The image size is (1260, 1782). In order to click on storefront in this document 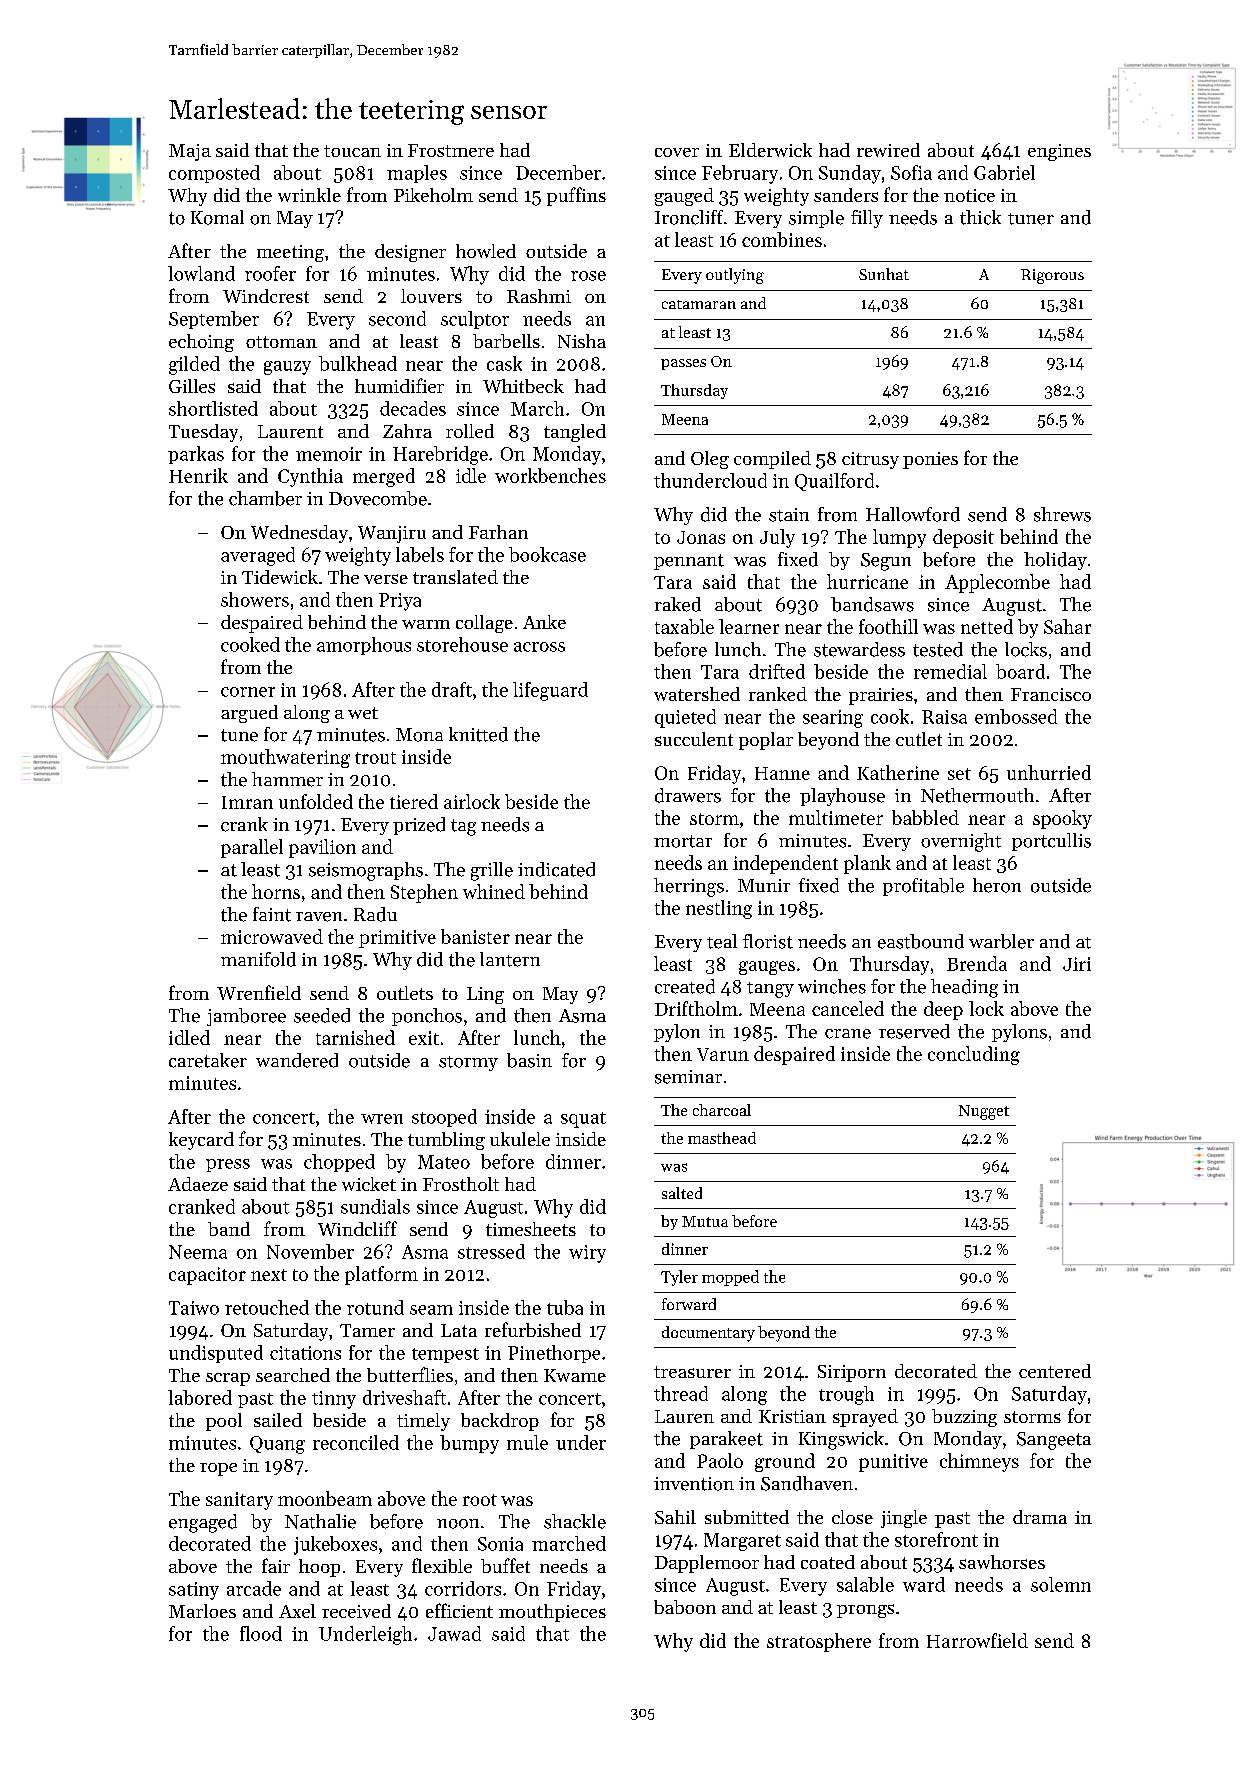, I will do `click(936, 1539)`.
